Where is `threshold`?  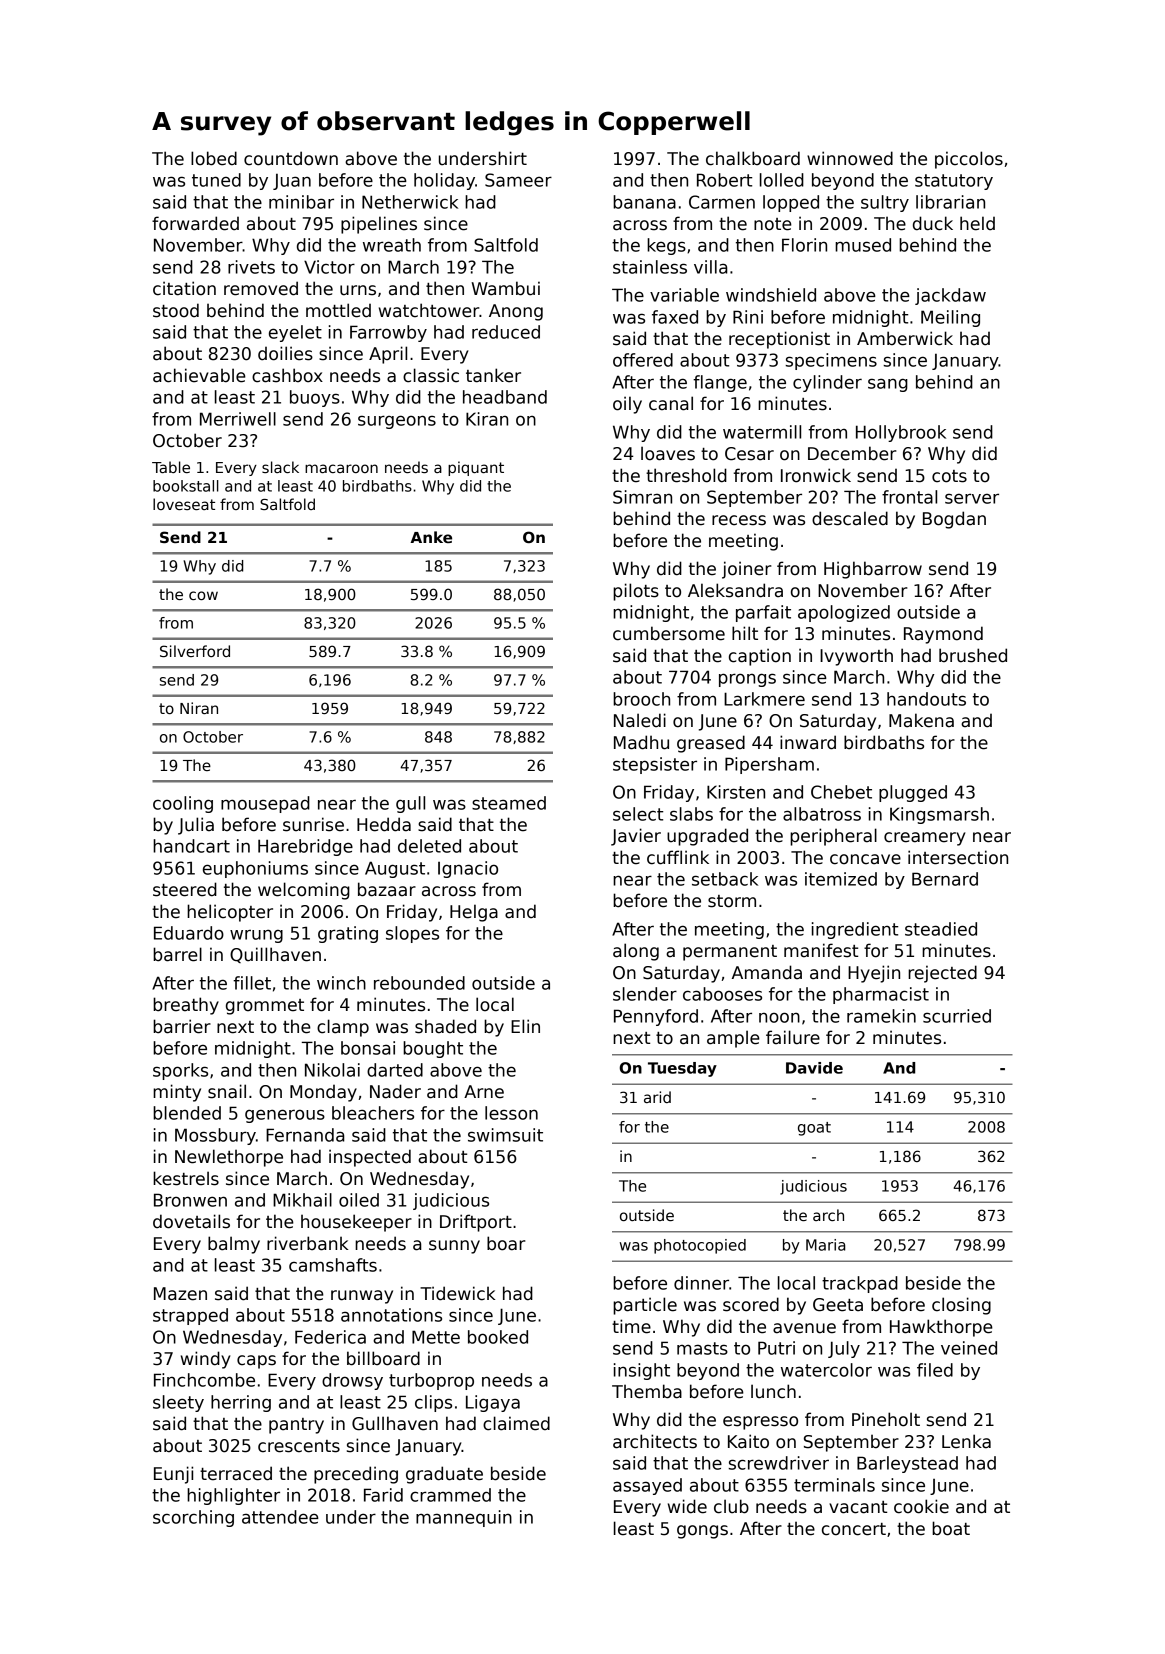
threshold is located at coordinates (686, 475).
